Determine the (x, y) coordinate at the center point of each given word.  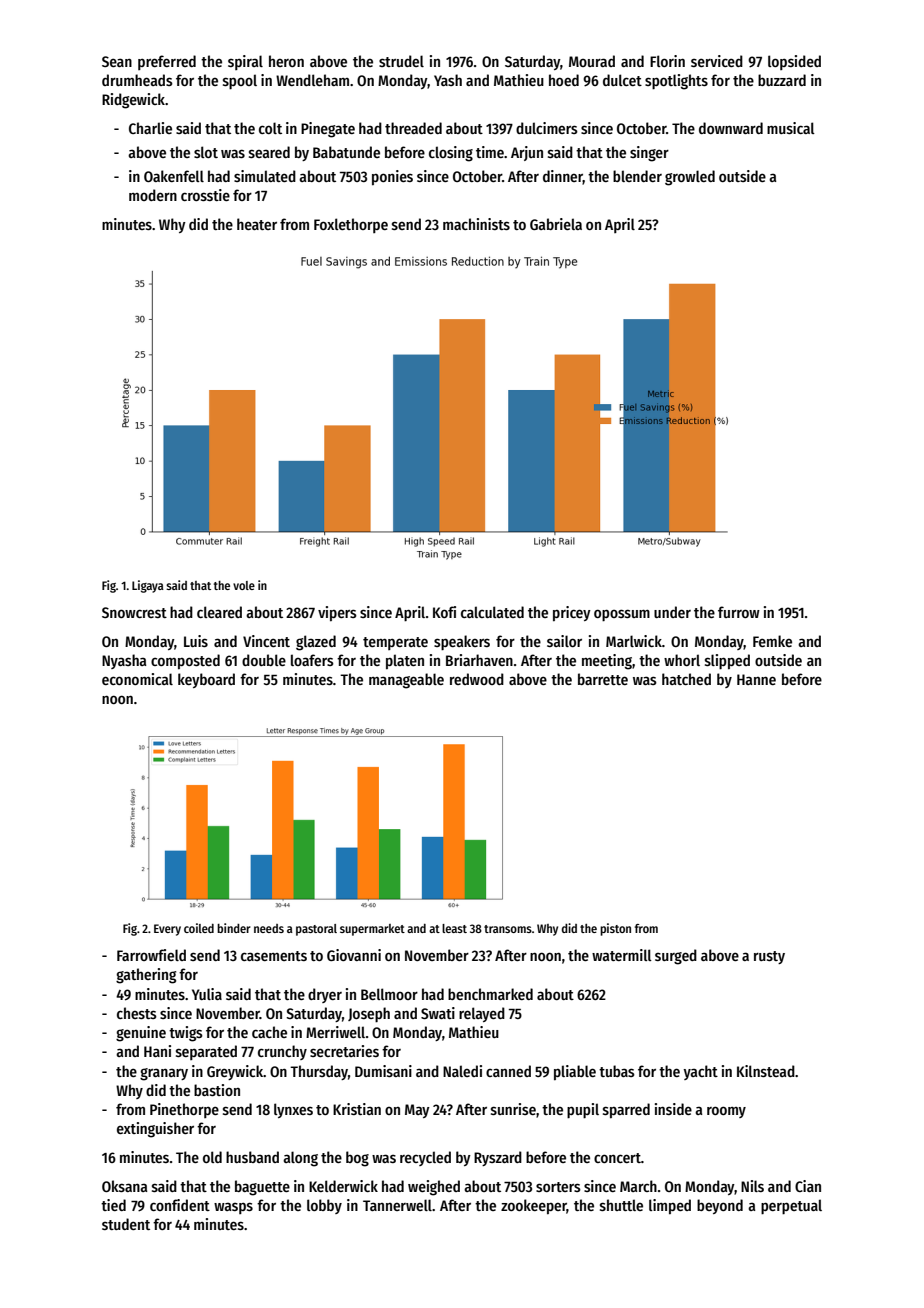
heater (257, 224)
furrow (739, 612)
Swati (438, 1013)
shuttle (621, 1205)
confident (180, 1205)
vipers (337, 613)
